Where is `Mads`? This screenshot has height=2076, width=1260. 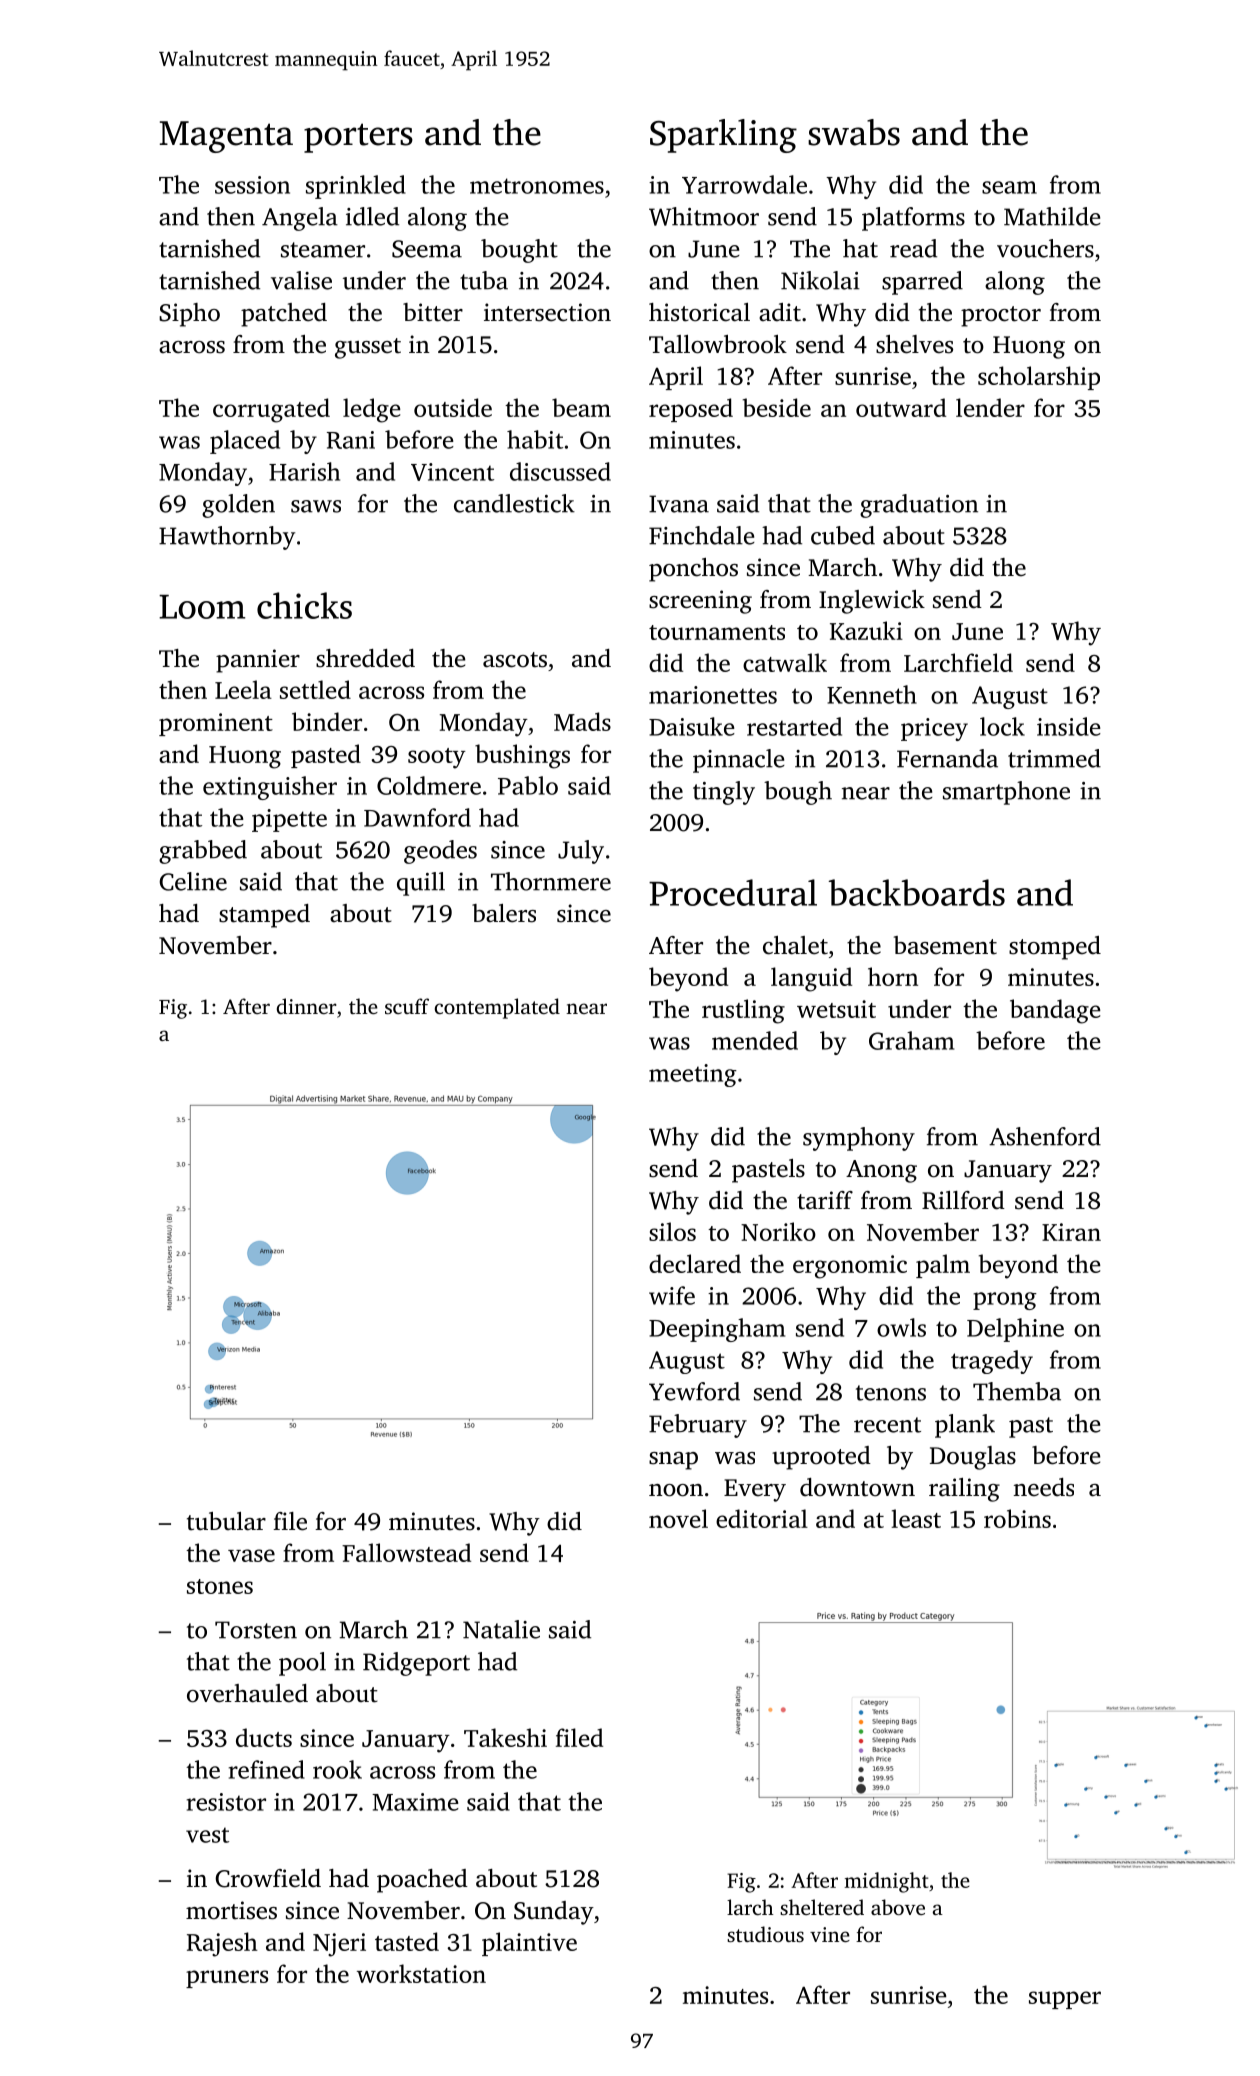 Mads is located at coordinates (582, 721).
